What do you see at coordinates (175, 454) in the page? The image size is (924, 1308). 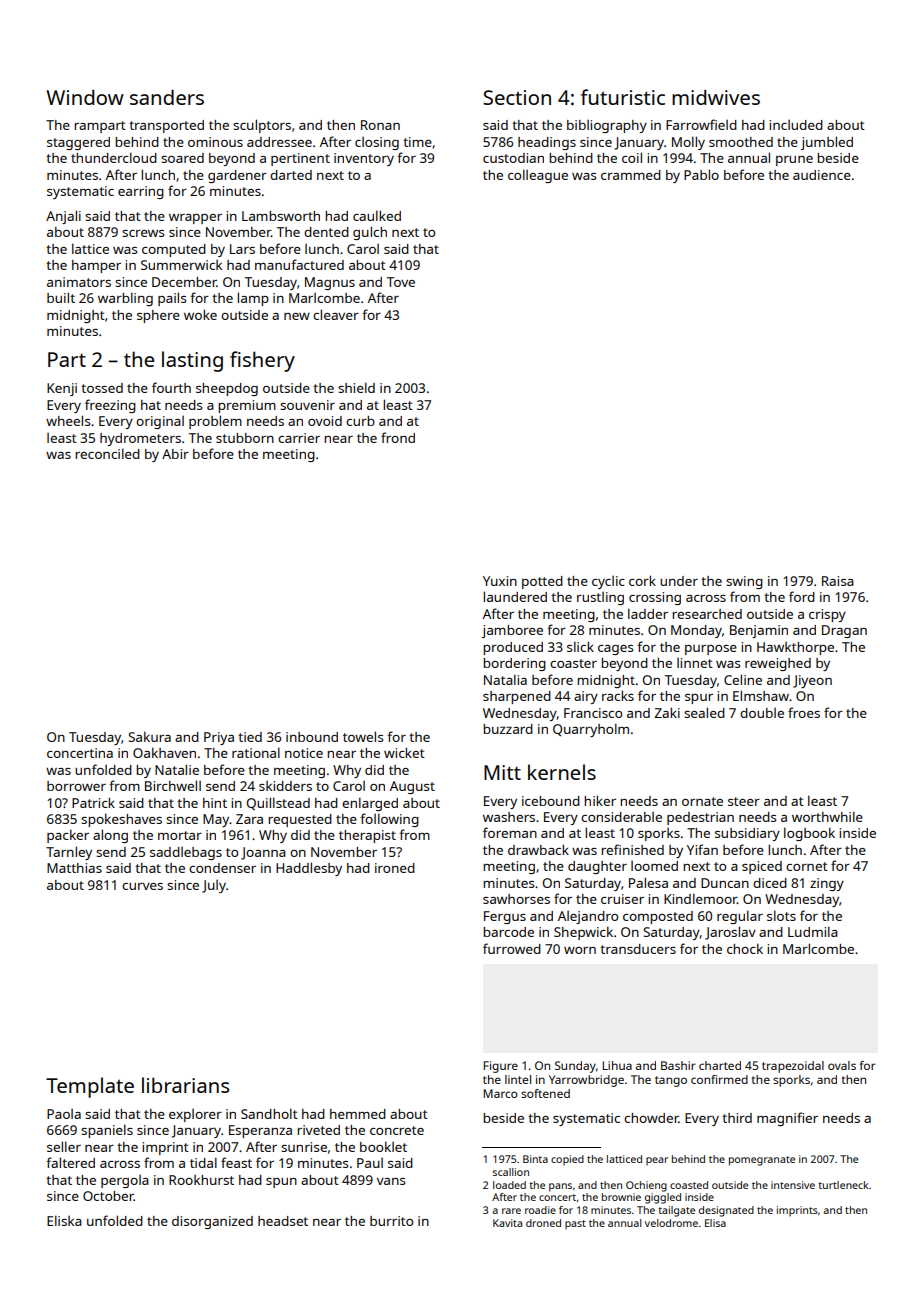 I see `Abir` at bounding box center [175, 454].
